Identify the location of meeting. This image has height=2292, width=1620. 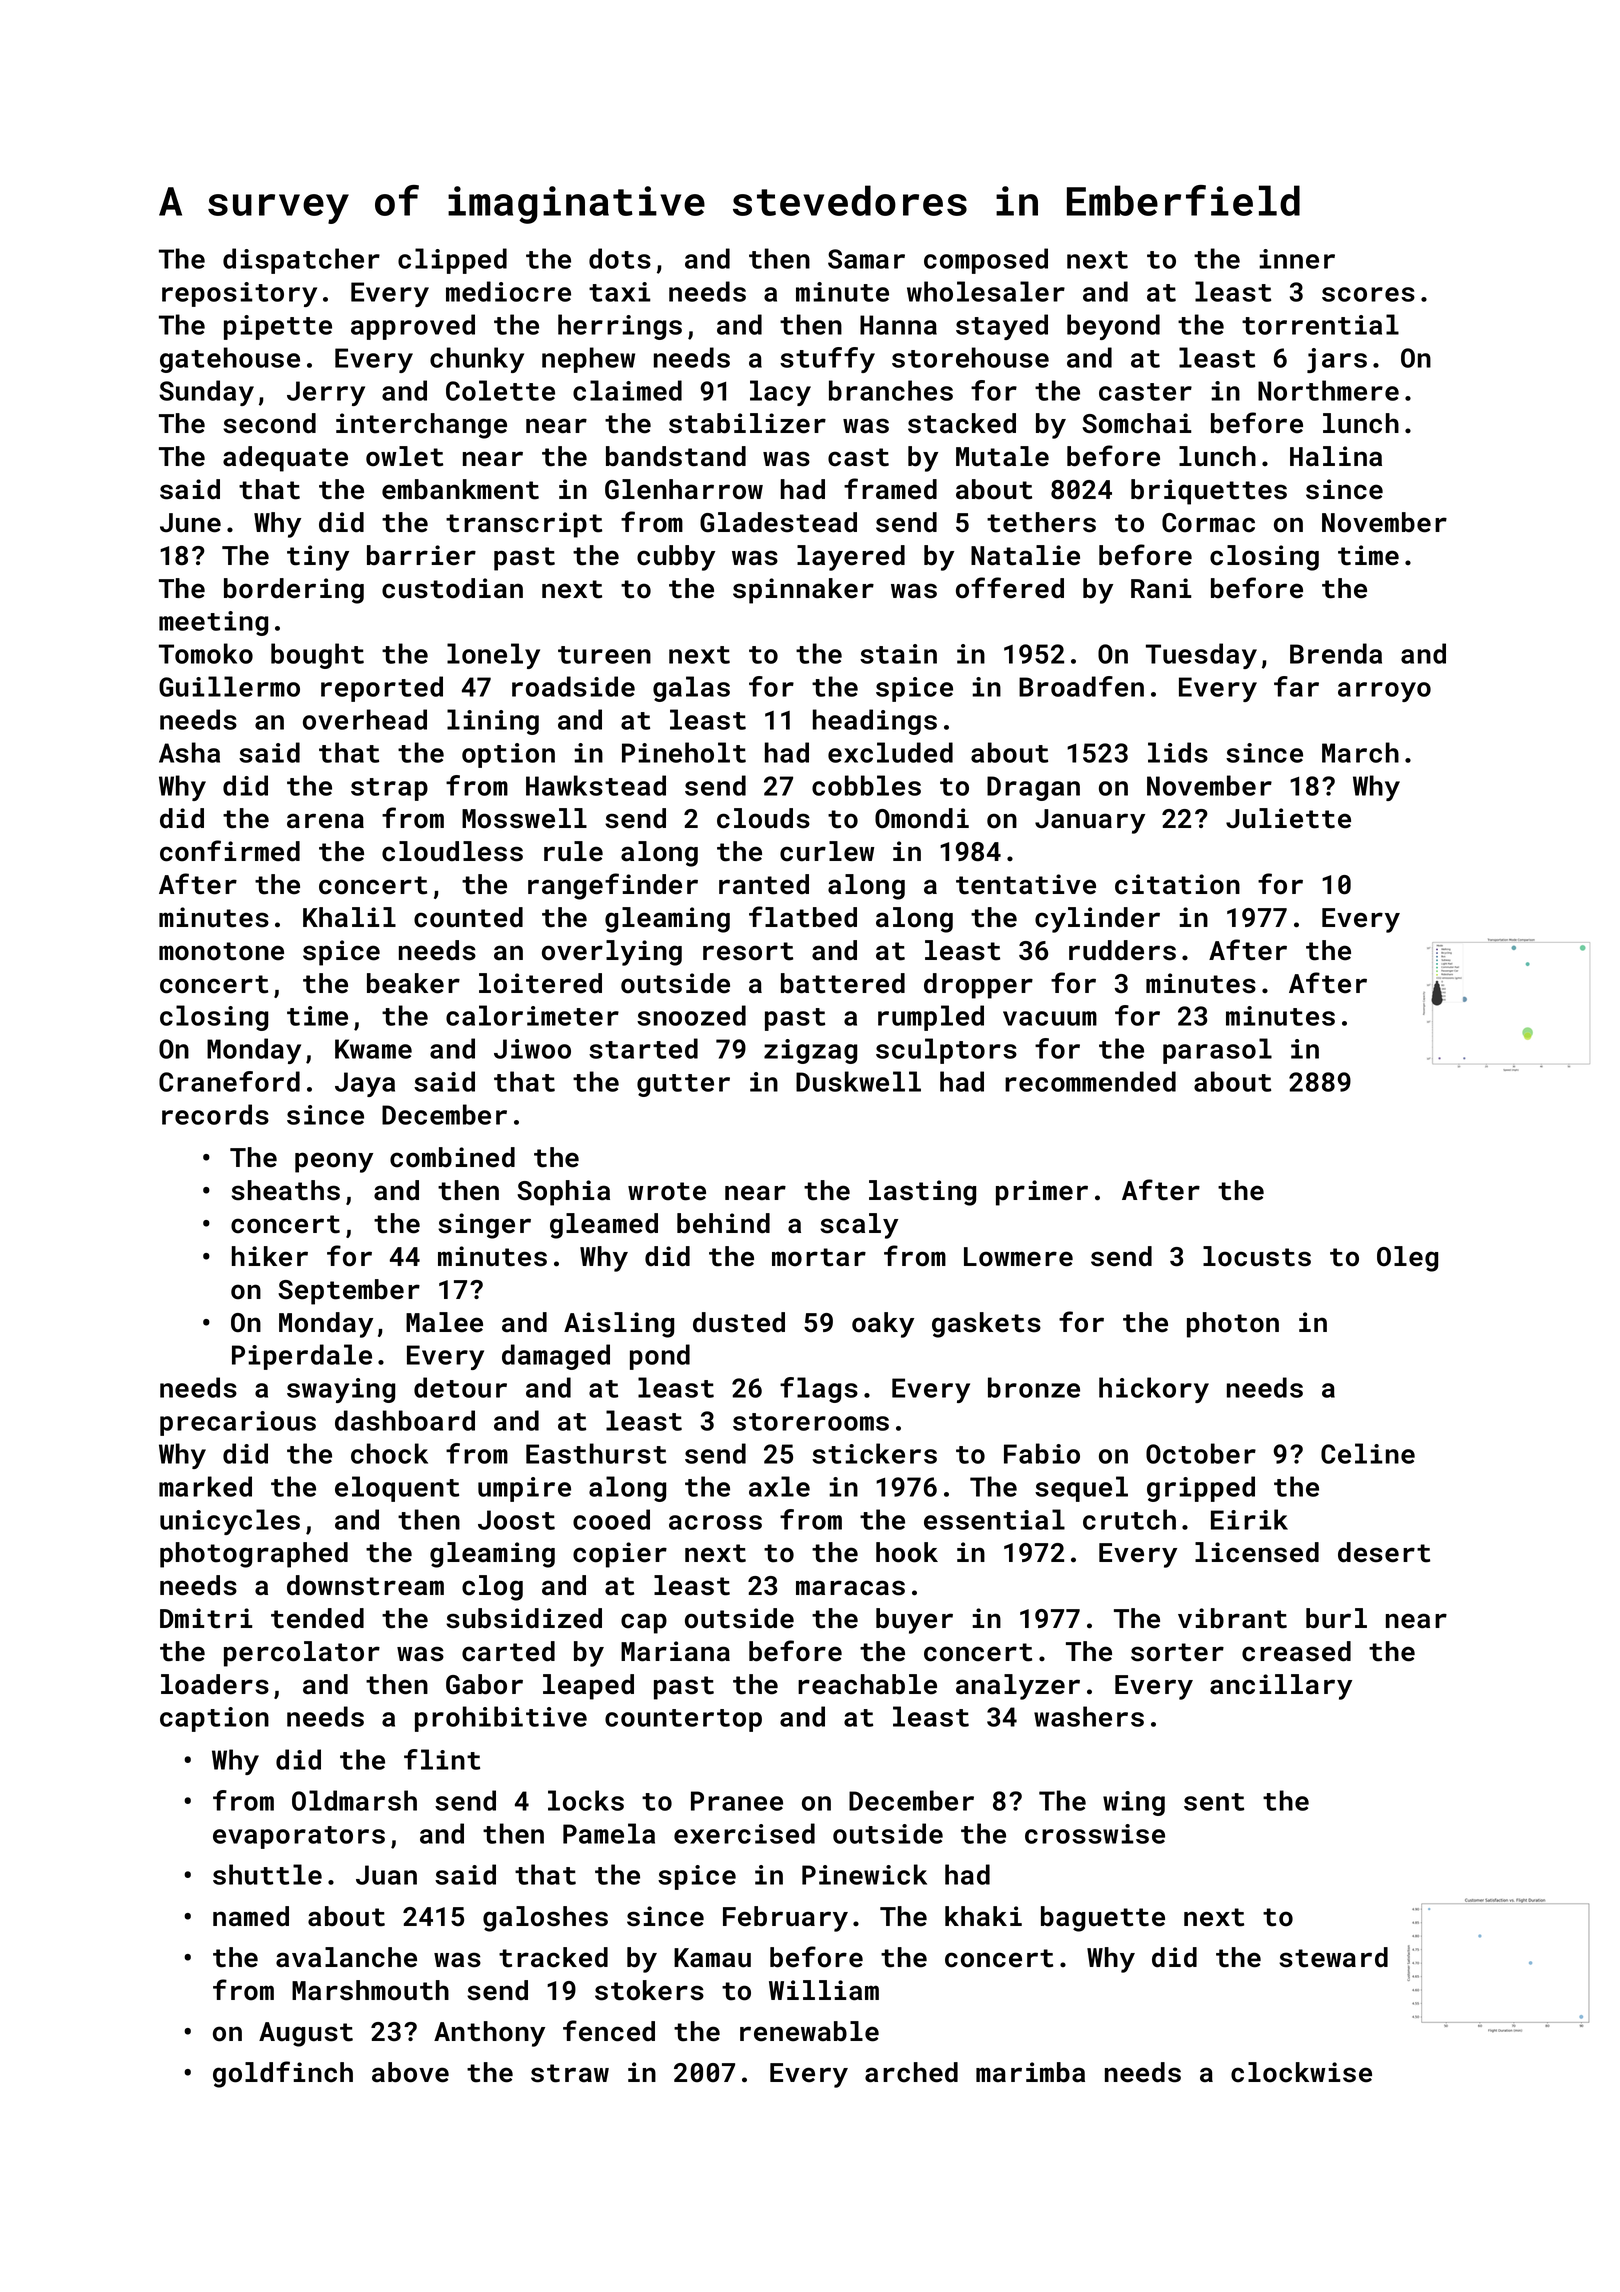
(213, 623).
